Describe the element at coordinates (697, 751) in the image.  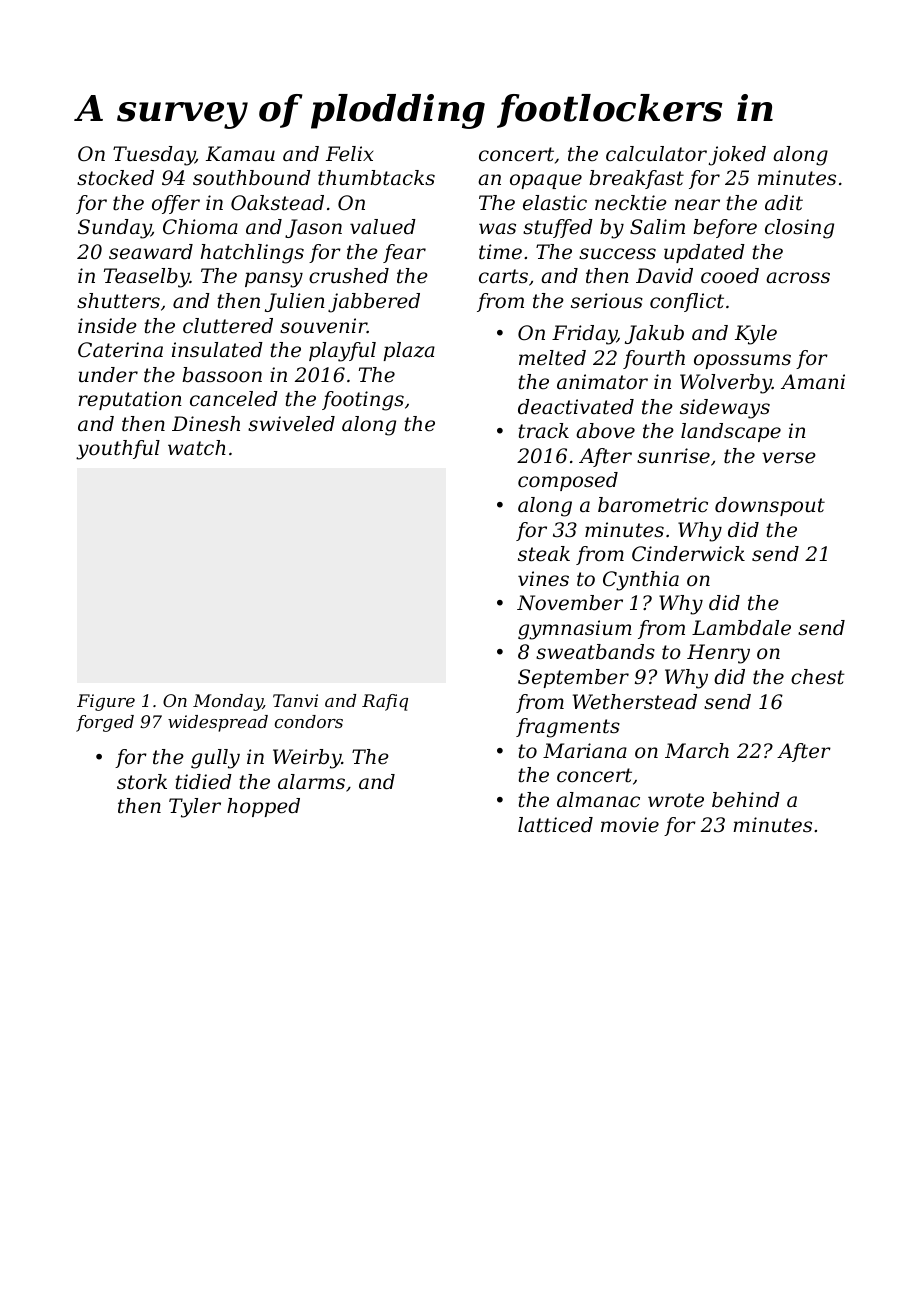
I see `March` at that location.
